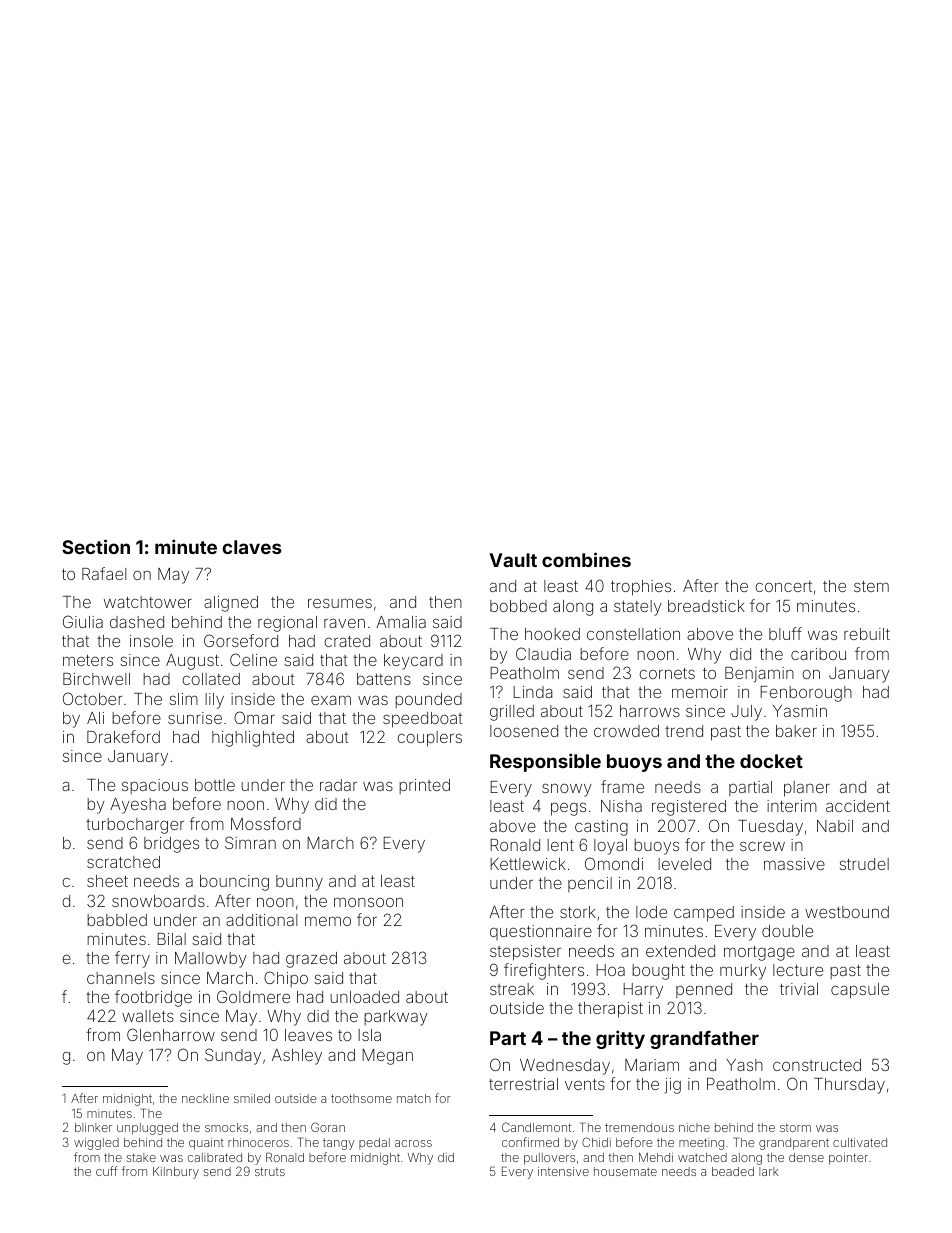  I want to click on bobbed, so click(518, 606).
